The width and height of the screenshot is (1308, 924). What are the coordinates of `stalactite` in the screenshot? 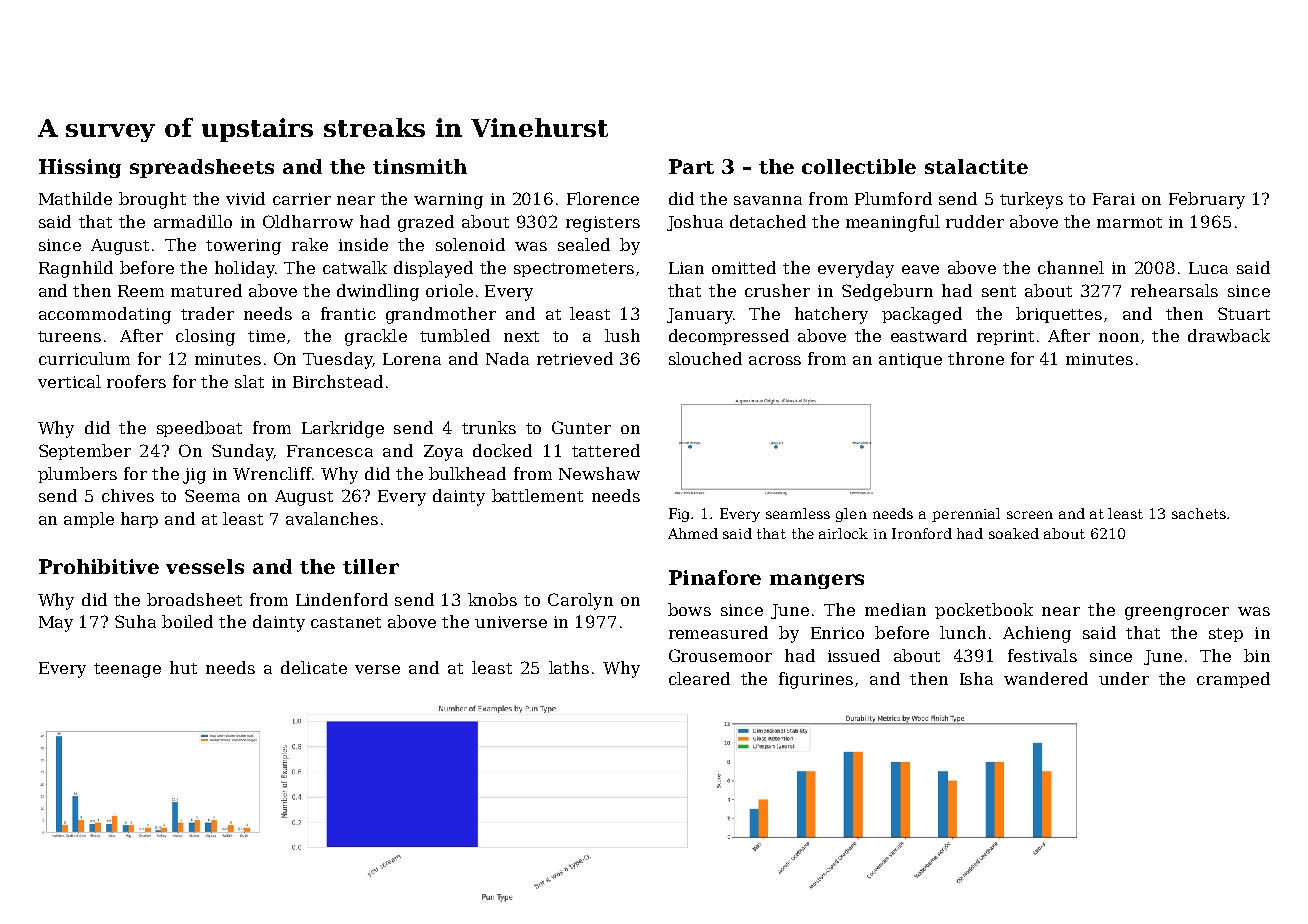 It's located at (976, 166).
